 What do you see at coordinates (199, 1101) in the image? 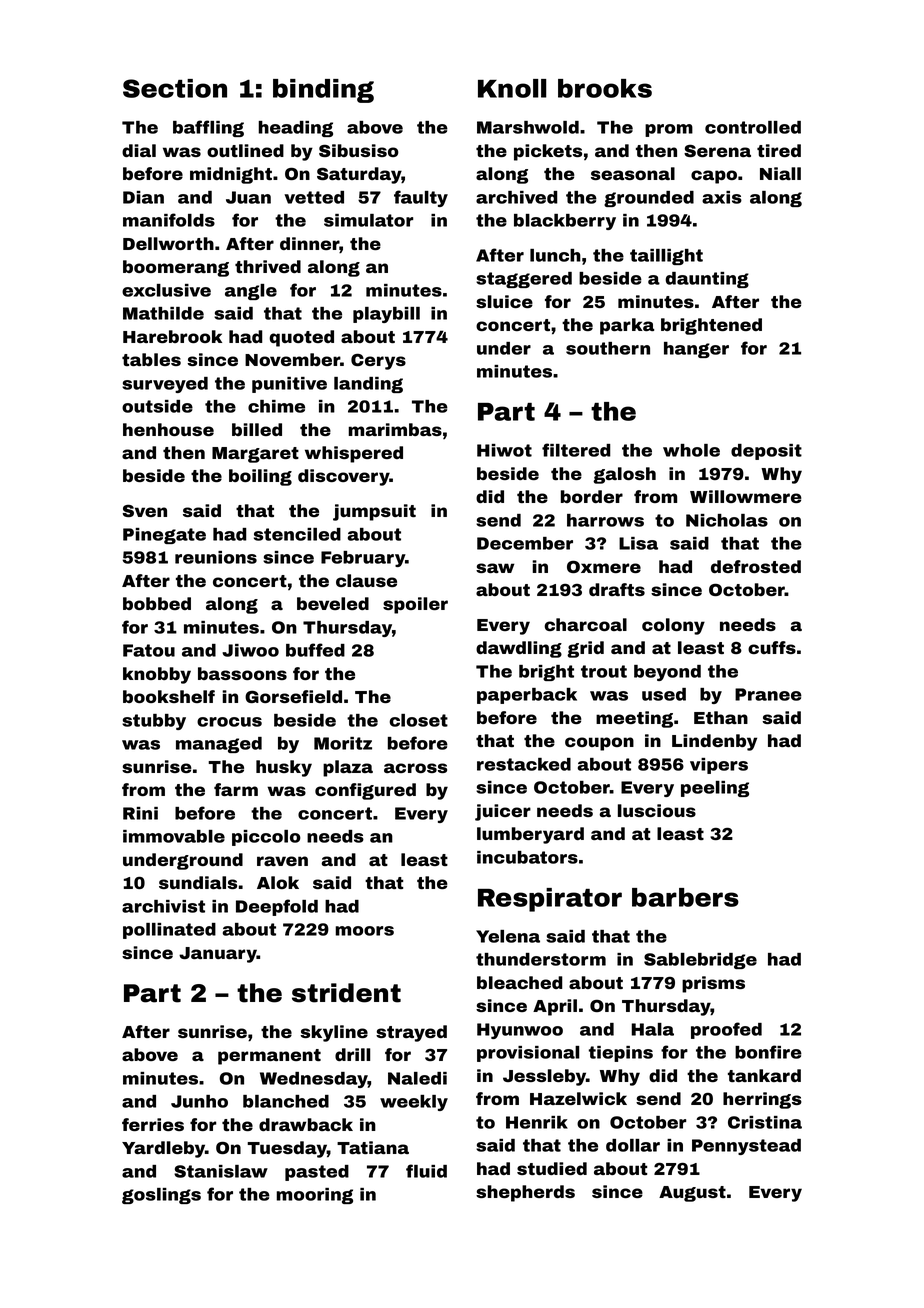
I see `Junho` at bounding box center [199, 1101].
